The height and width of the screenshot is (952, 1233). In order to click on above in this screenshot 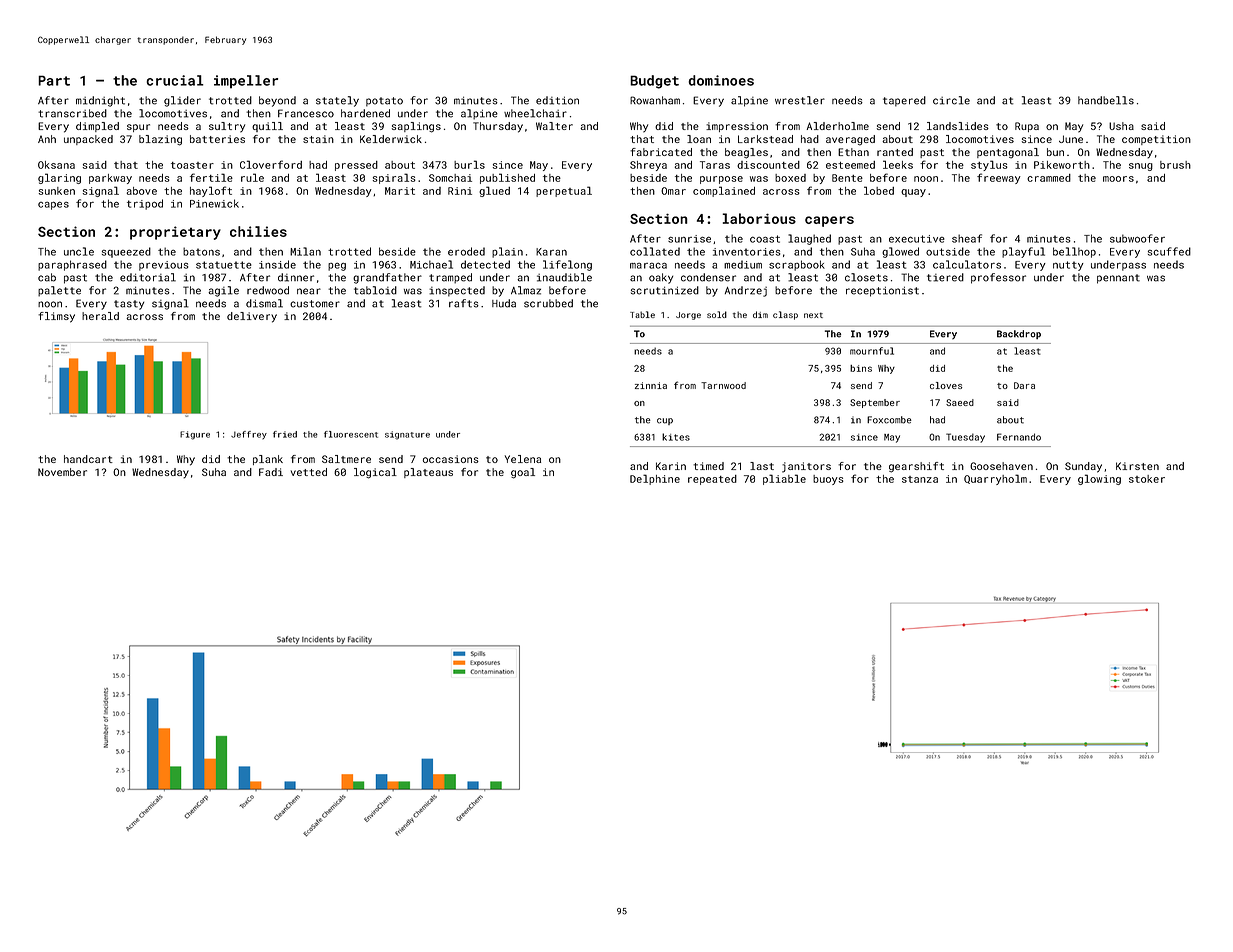, I will do `click(141, 191)`.
